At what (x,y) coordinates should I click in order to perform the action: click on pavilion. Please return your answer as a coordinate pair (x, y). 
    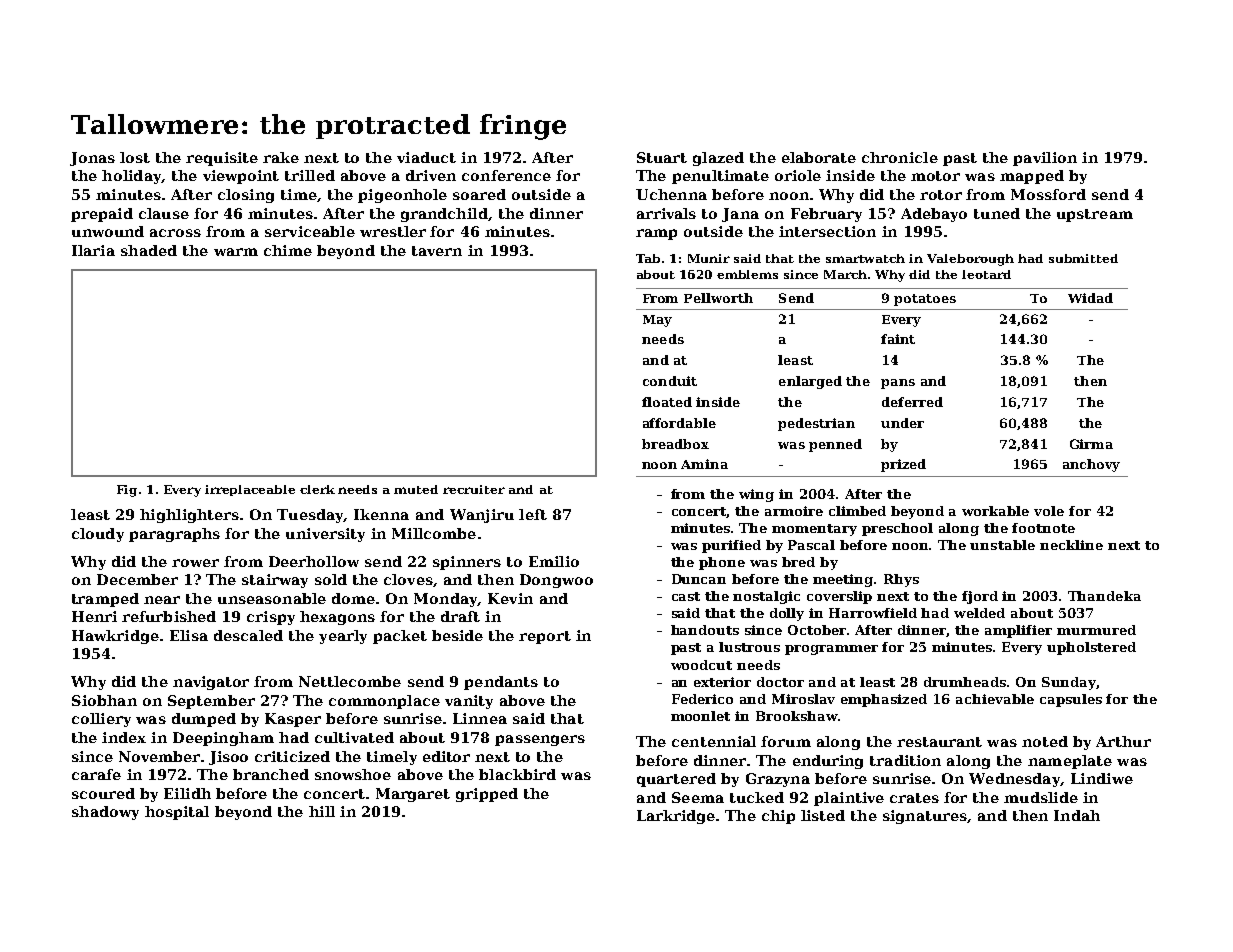
    Looking at the image, I should click on (1045, 159).
